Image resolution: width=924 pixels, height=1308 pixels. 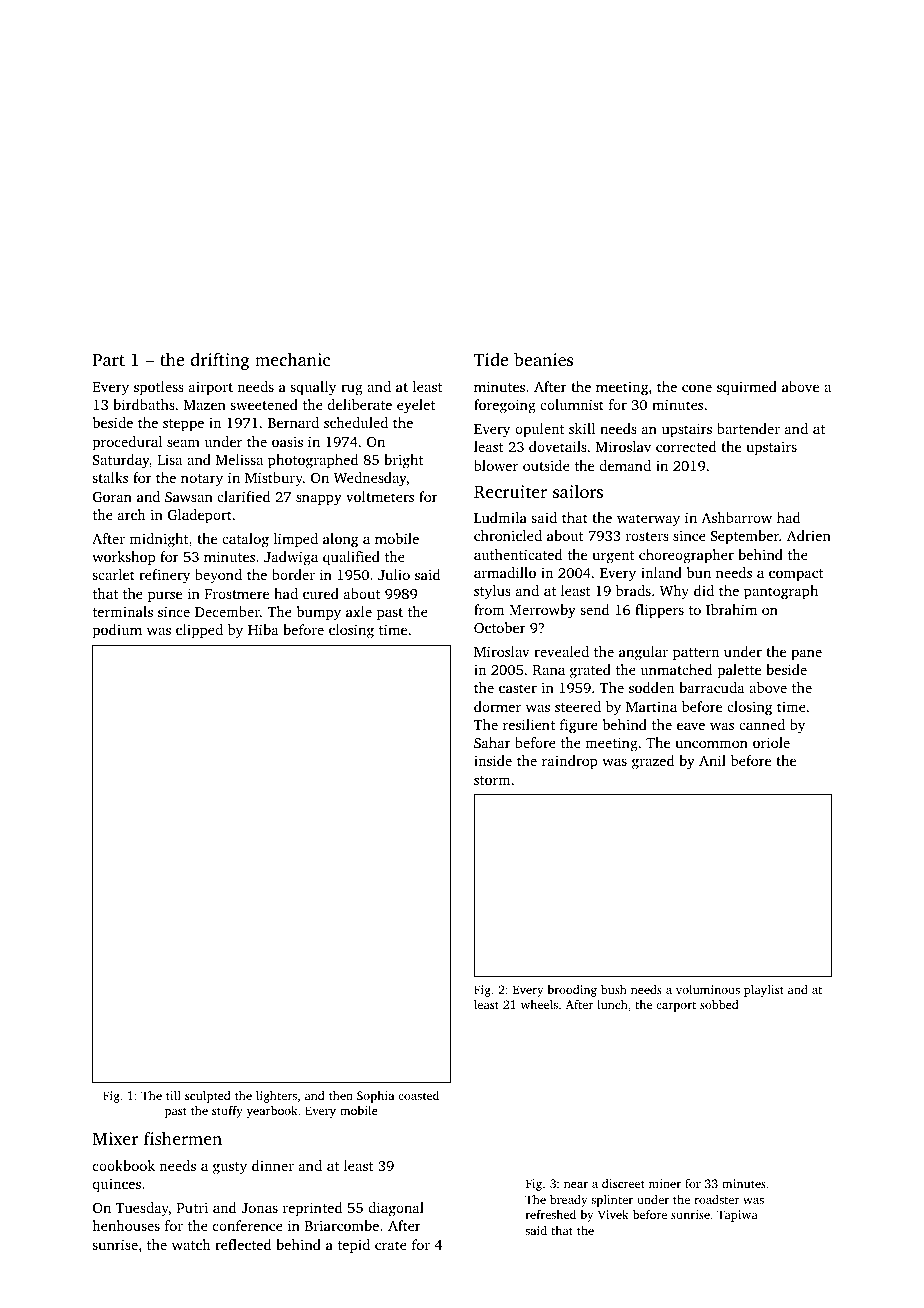 What do you see at coordinates (737, 1216) in the screenshot?
I see `Tapiwa` at bounding box center [737, 1216].
